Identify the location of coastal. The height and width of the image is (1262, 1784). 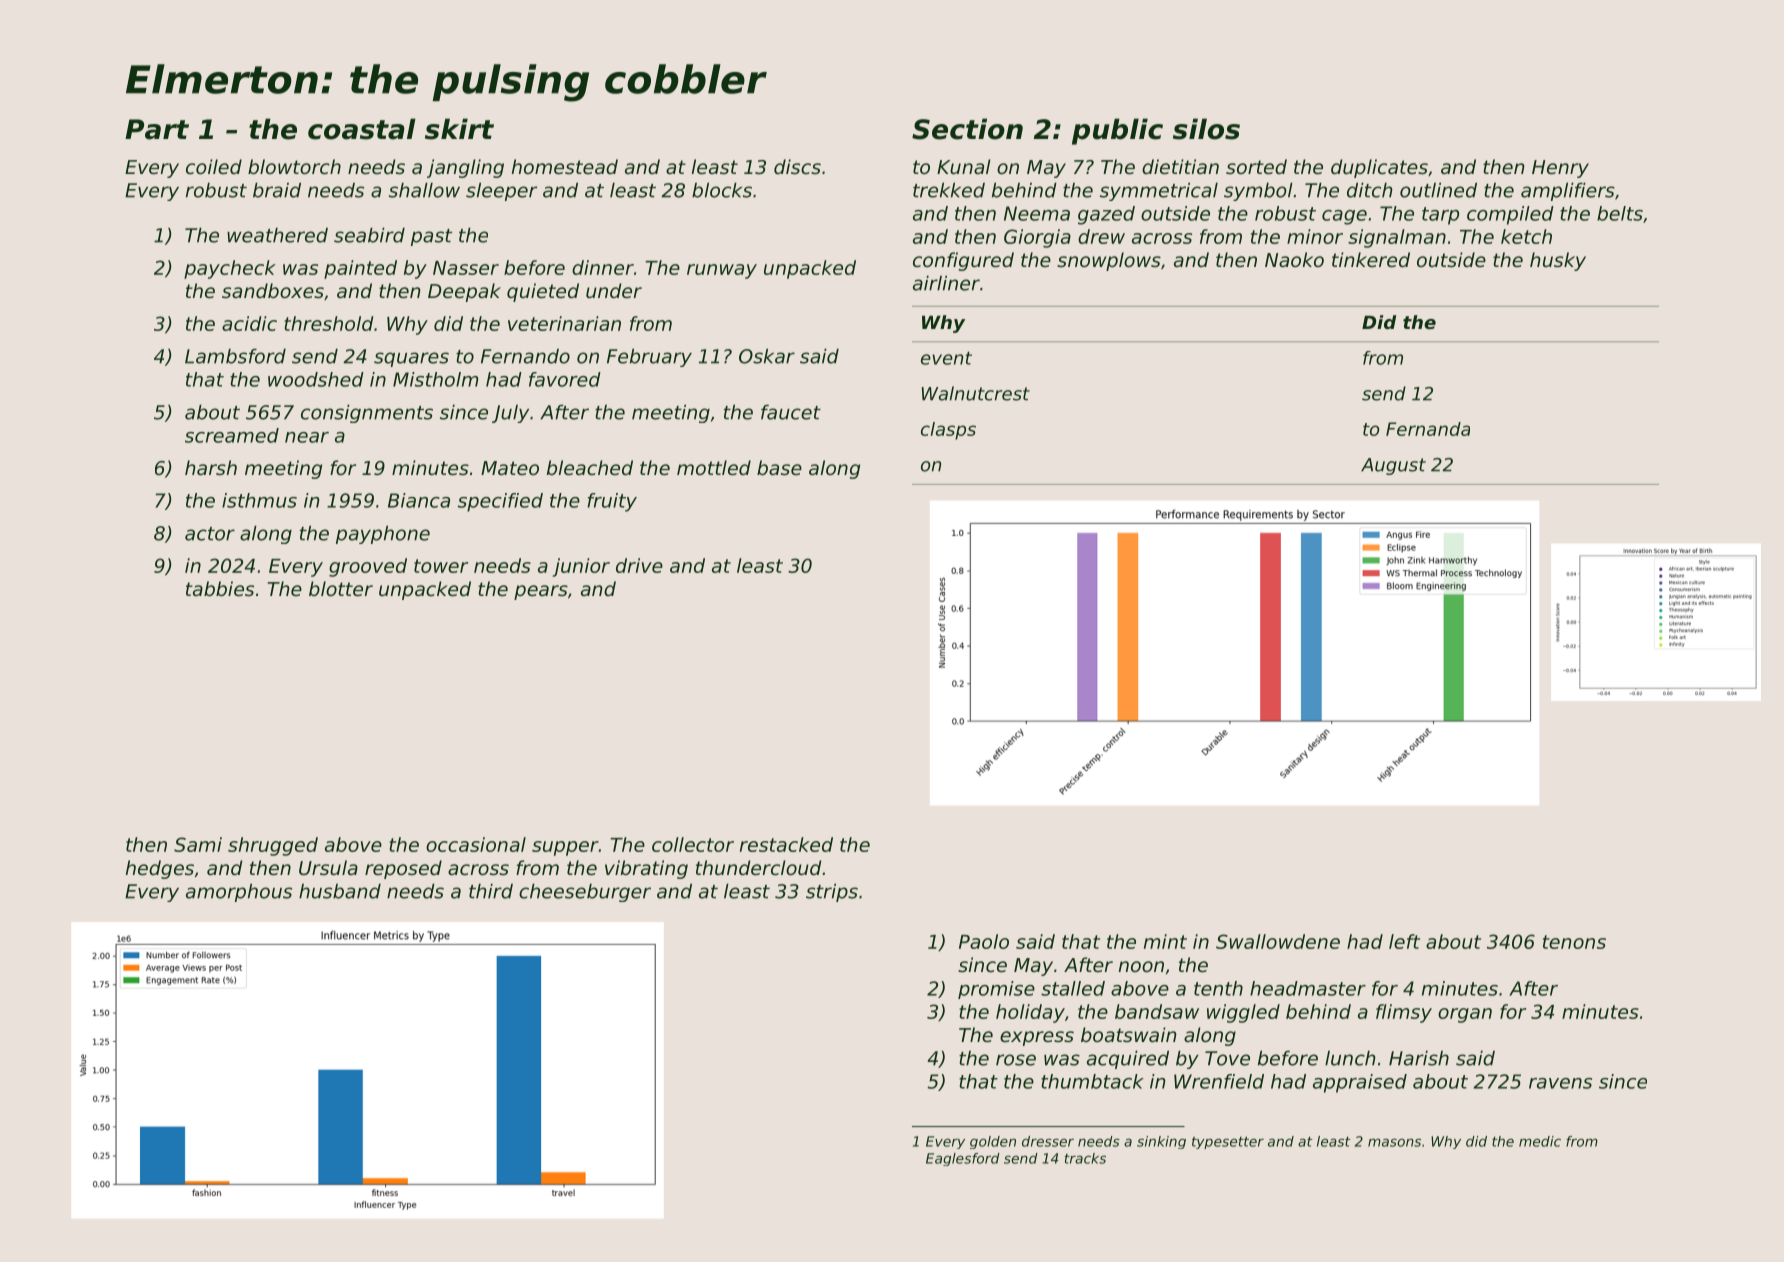
(362, 129).
